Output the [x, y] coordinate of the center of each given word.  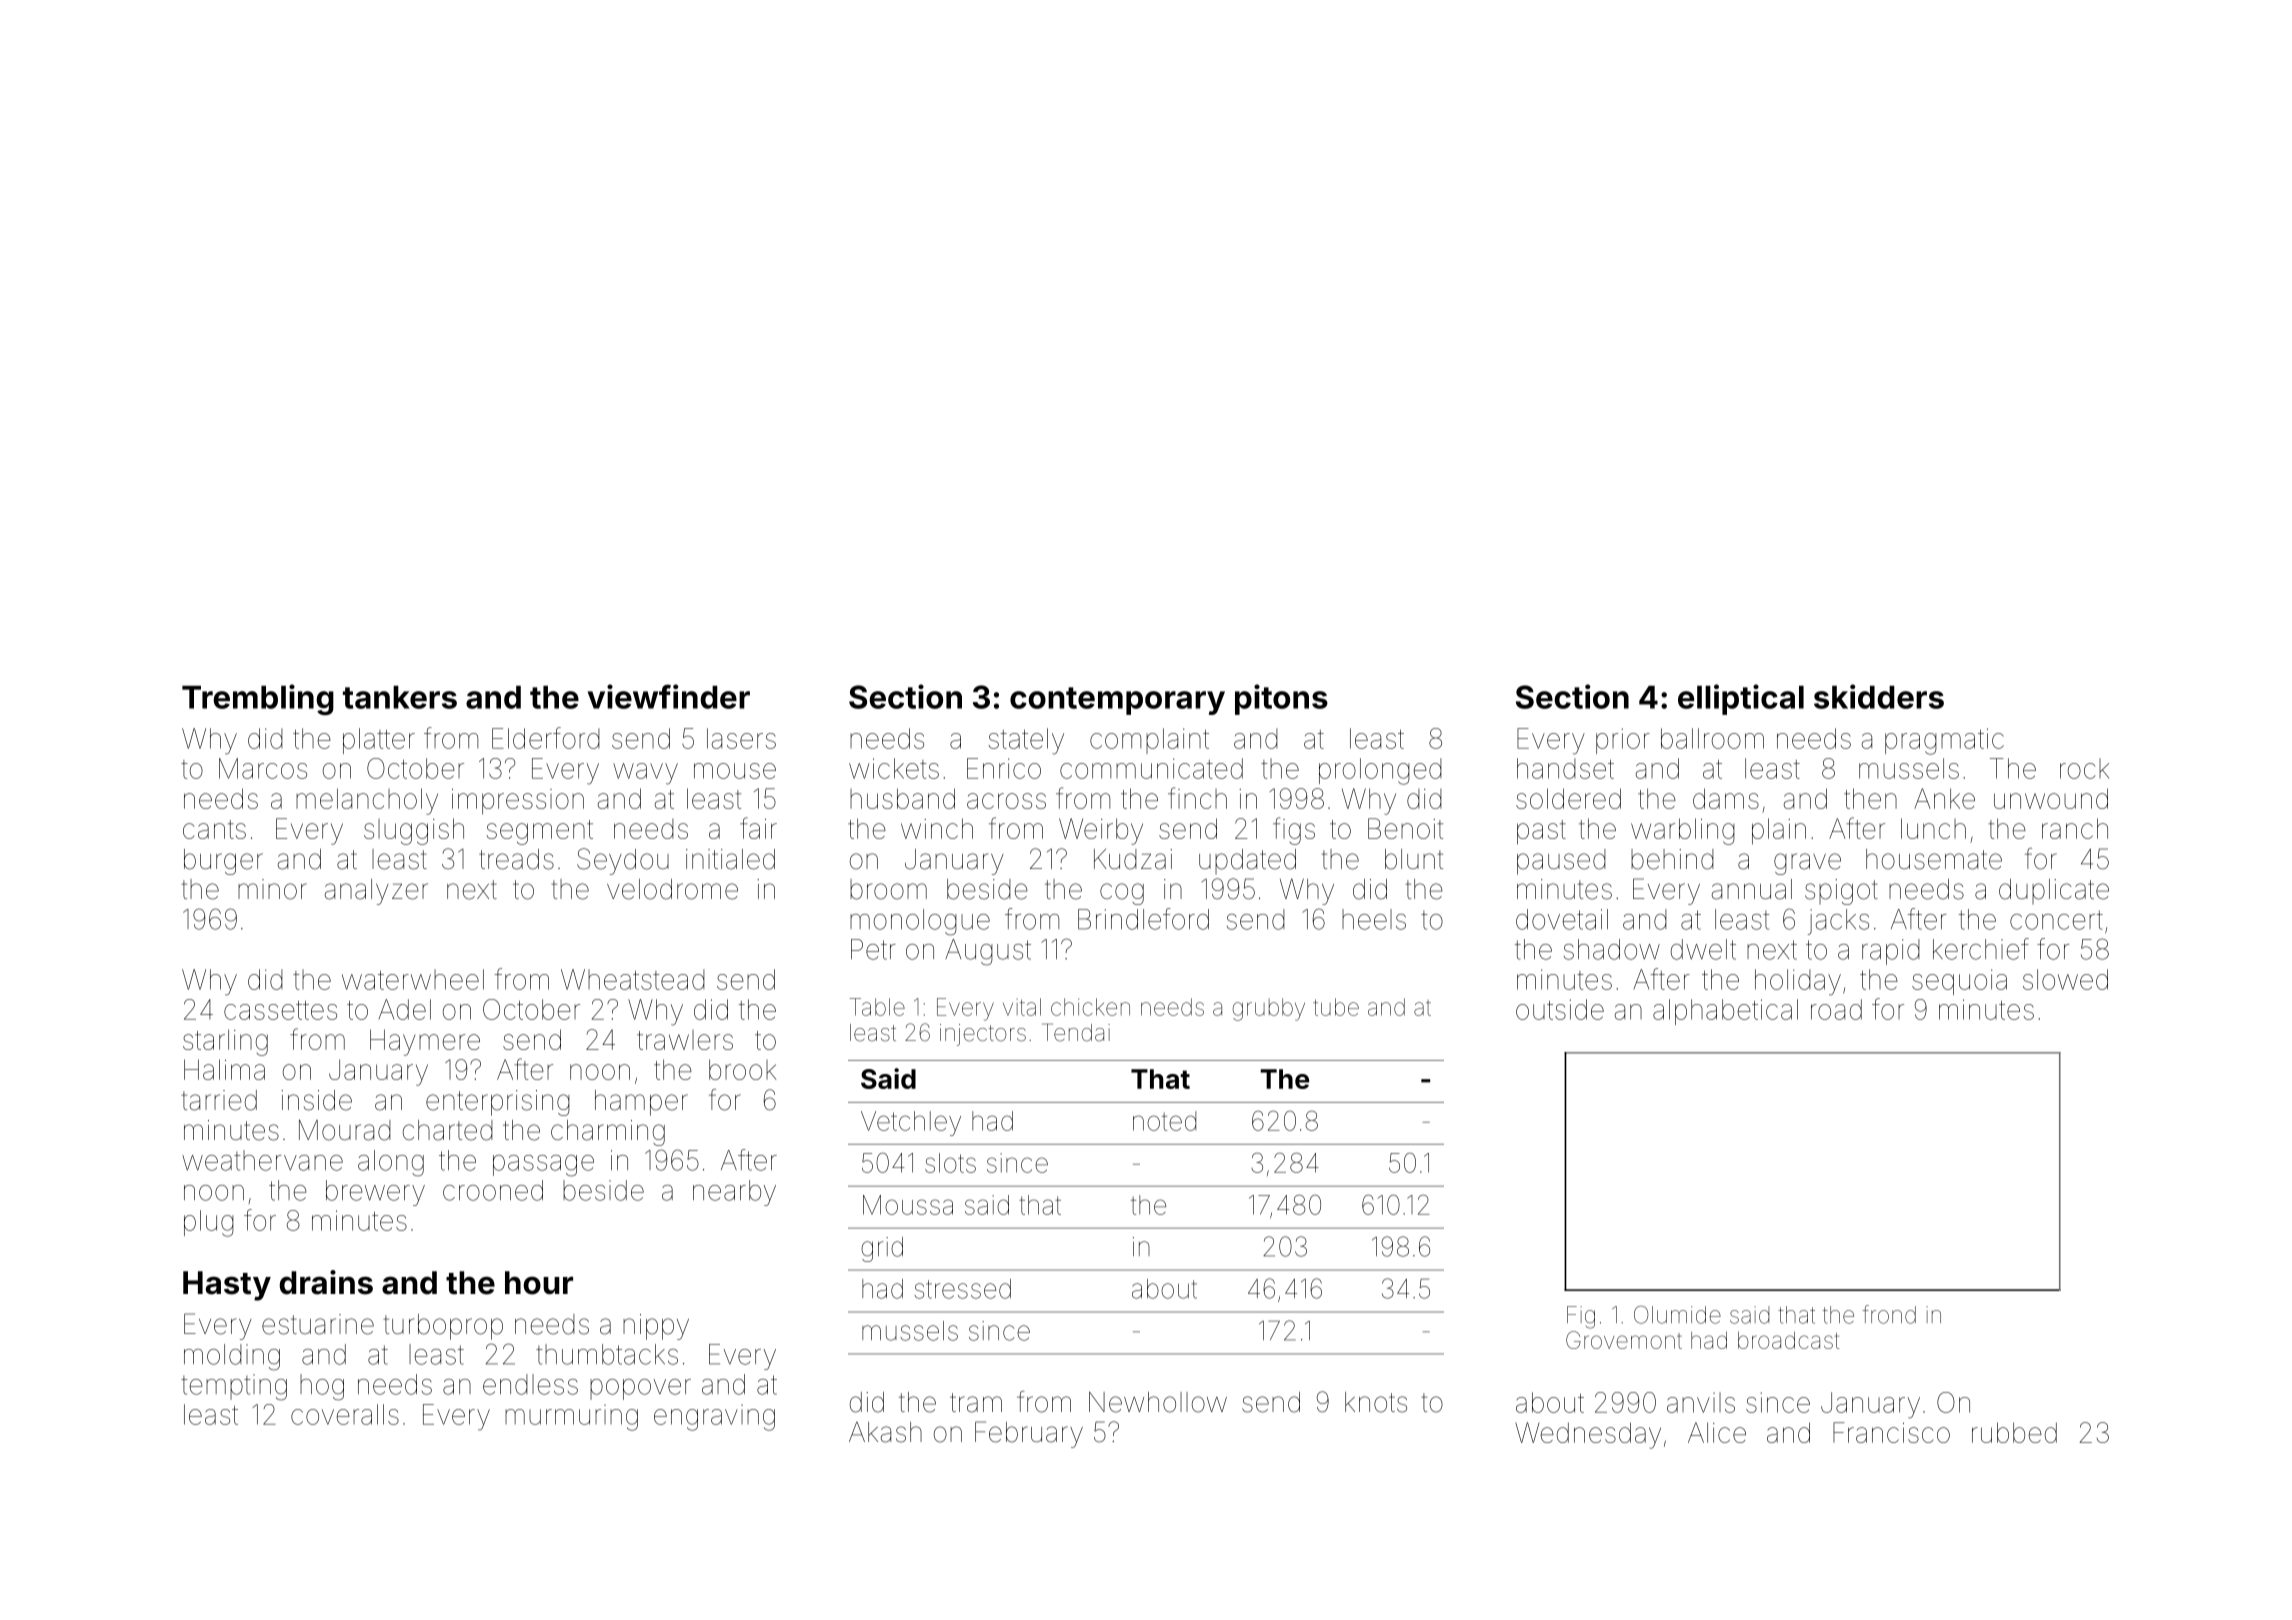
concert [2056, 920]
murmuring [571, 1418]
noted [1164, 1121]
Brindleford [1143, 919]
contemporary [1117, 701]
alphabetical [1725, 1012]
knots [1376, 1402]
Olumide [1677, 1315]
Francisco [1891, 1432]
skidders [1879, 696]
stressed [962, 1289]
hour [539, 1283]
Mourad [345, 1130]
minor [272, 889]
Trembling [258, 699]
